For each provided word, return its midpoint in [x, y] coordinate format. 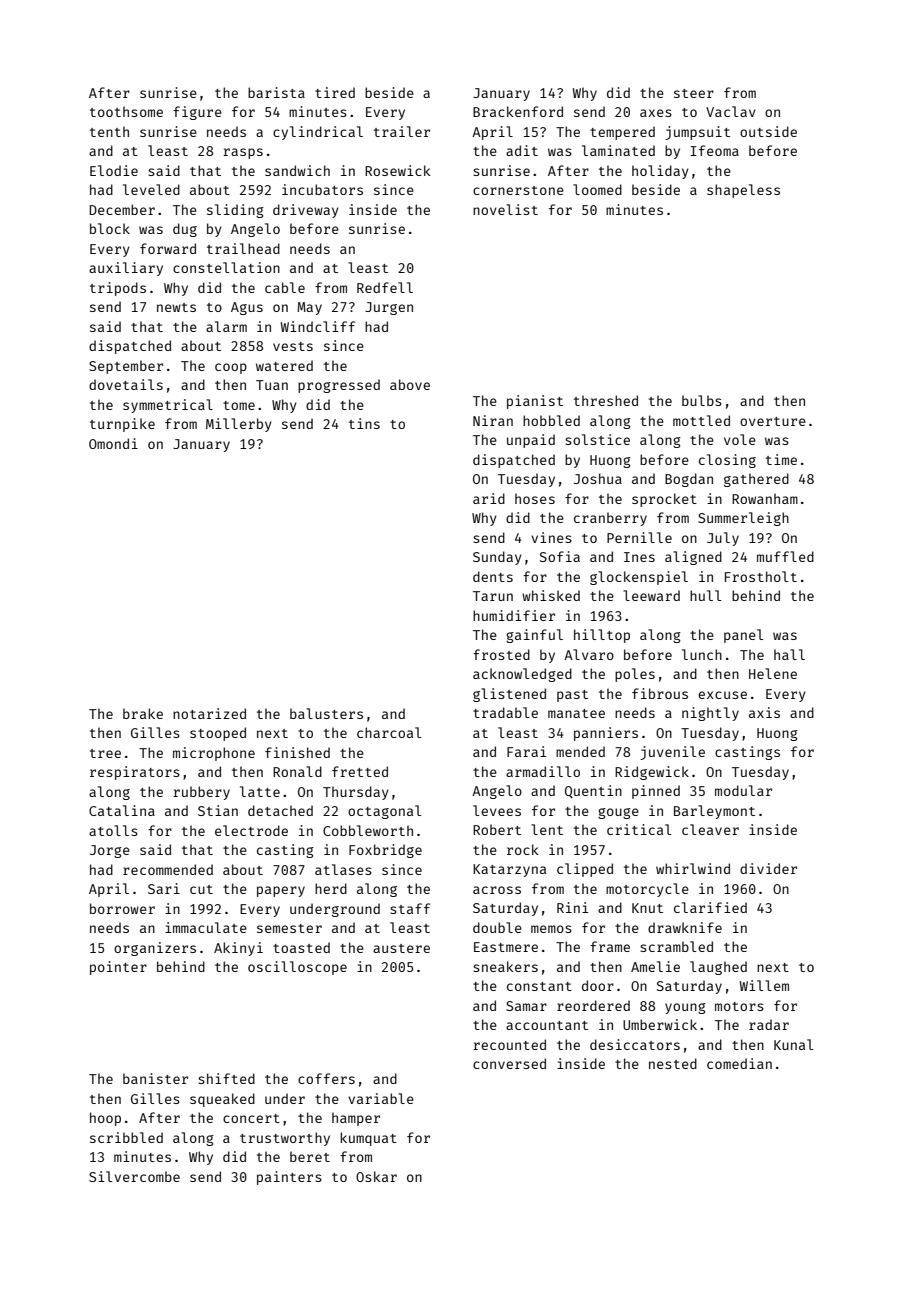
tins [364, 423]
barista [276, 92]
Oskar [376, 1176]
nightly [710, 714]
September [126, 367]
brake [143, 713]
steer [694, 93]
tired [335, 92]
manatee [576, 713]
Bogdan [689, 480]
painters [289, 1178]
